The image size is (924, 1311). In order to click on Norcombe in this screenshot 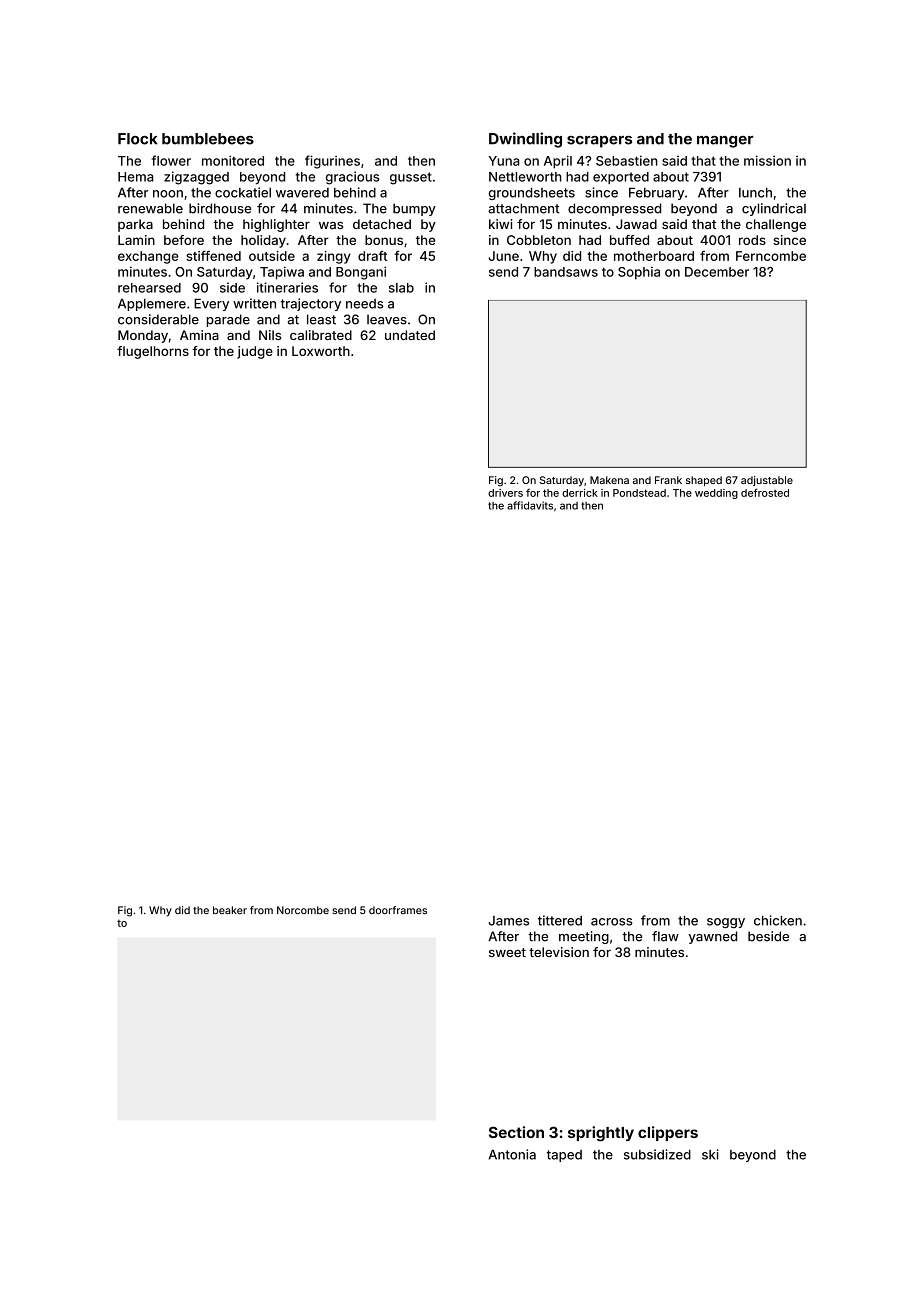, I will do `click(303, 910)`.
